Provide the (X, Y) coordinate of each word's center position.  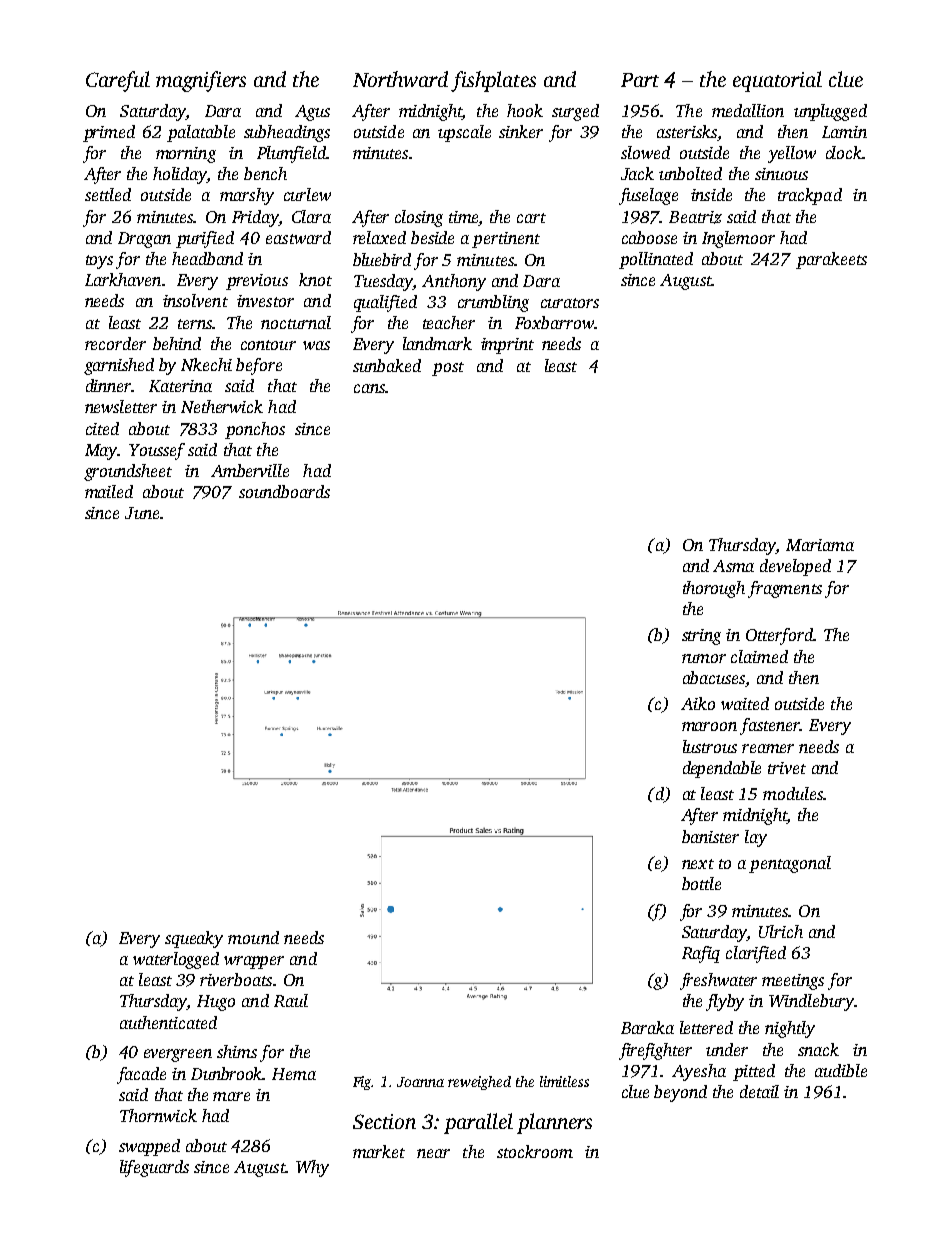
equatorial (777, 81)
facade (141, 1075)
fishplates (493, 81)
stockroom (535, 1151)
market (379, 1151)
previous (257, 282)
